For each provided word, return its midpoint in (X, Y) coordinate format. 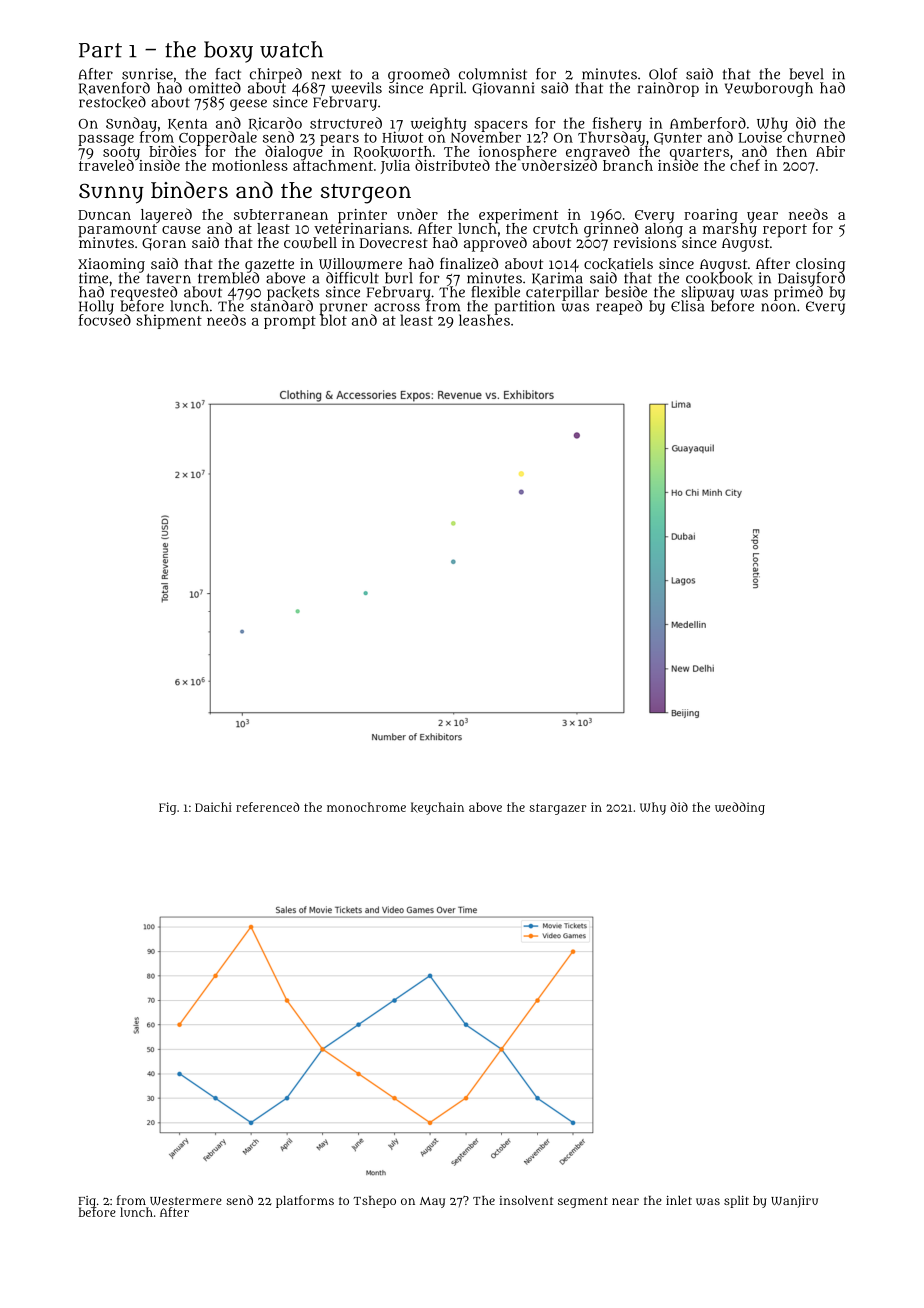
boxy (228, 52)
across (397, 307)
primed (798, 294)
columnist (493, 74)
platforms (305, 1201)
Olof (663, 74)
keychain (437, 808)
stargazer (557, 809)
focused (105, 320)
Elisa (687, 306)
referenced (268, 807)
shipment (169, 321)
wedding (740, 808)
